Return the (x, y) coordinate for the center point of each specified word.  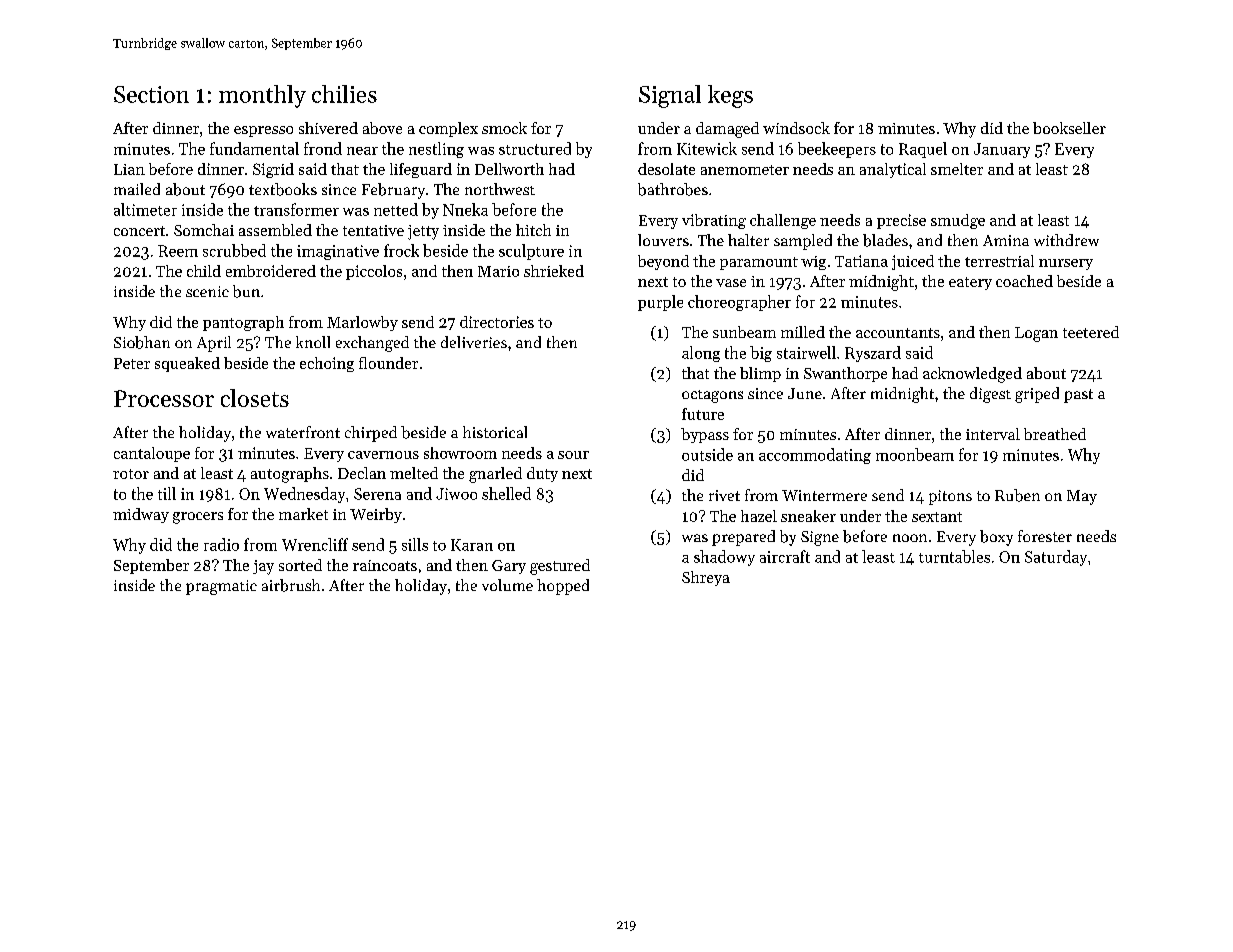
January (1002, 150)
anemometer (745, 170)
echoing (327, 364)
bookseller (1069, 128)
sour (573, 455)
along (701, 354)
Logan (1036, 334)
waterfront (303, 432)
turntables (954, 556)
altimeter (145, 209)
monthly (262, 96)
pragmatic (221, 587)
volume (507, 585)
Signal (670, 96)
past (1078, 396)
